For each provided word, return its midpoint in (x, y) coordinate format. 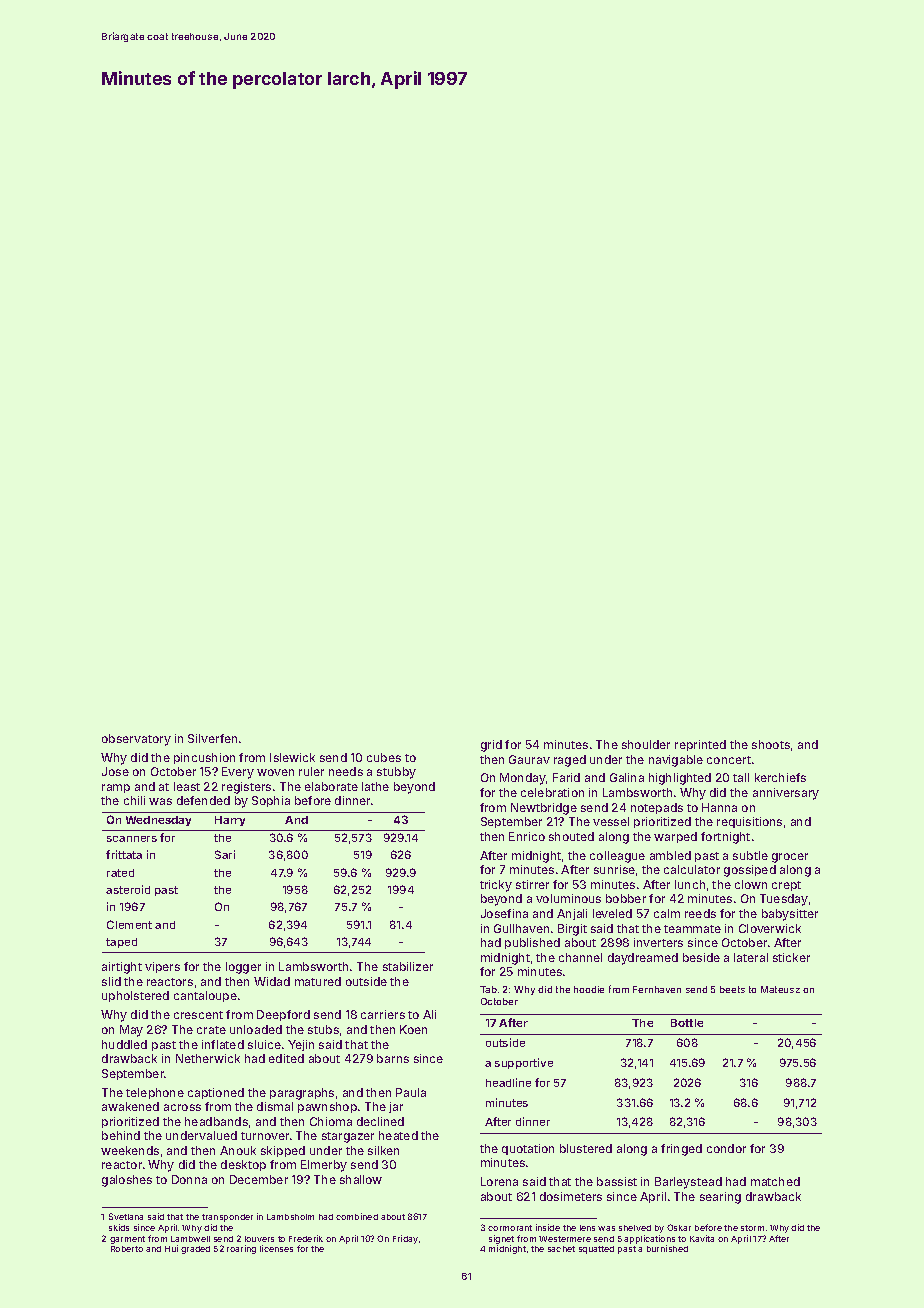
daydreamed (643, 959)
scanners (132, 839)
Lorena (499, 1181)
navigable (676, 761)
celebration (552, 792)
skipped (283, 1151)
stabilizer (408, 966)
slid (111, 981)
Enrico (527, 836)
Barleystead (688, 1183)
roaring (241, 1249)
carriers (383, 1014)
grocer (790, 858)
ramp (116, 788)
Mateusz (780, 989)
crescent (198, 1015)
